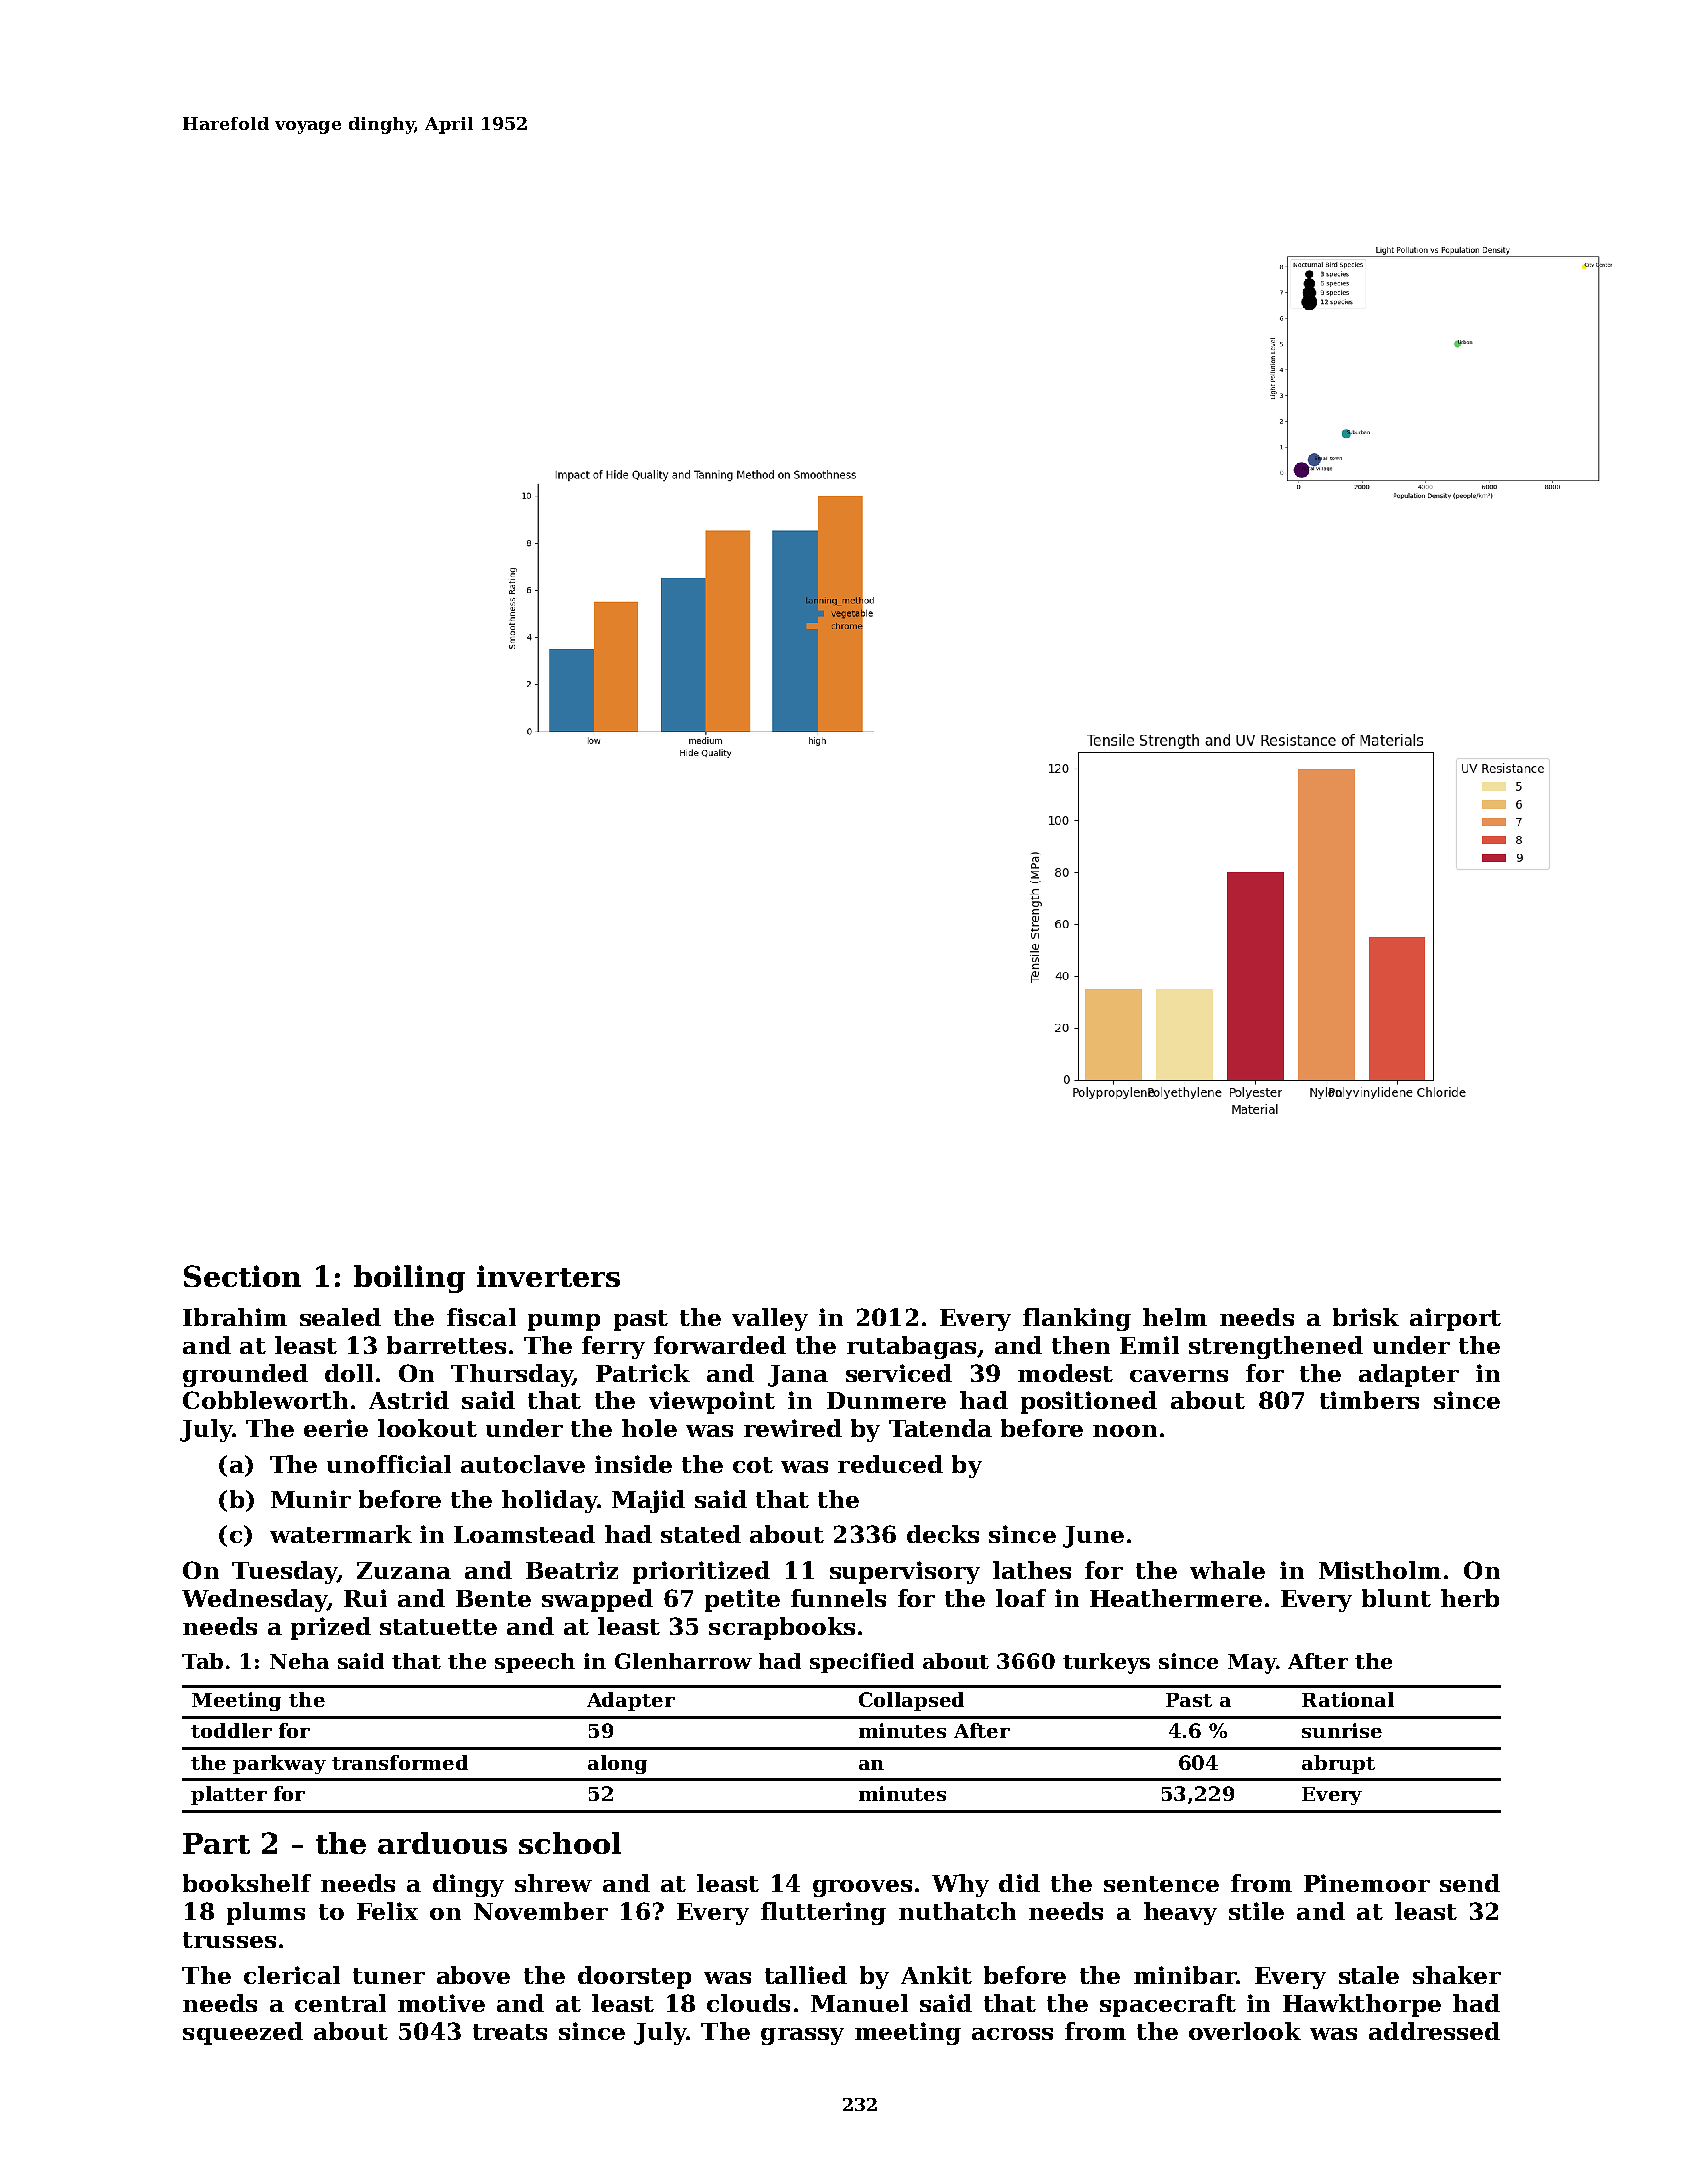 The image size is (1683, 2178). What do you see at coordinates (1455, 1319) in the screenshot?
I see `airport` at bounding box center [1455, 1319].
